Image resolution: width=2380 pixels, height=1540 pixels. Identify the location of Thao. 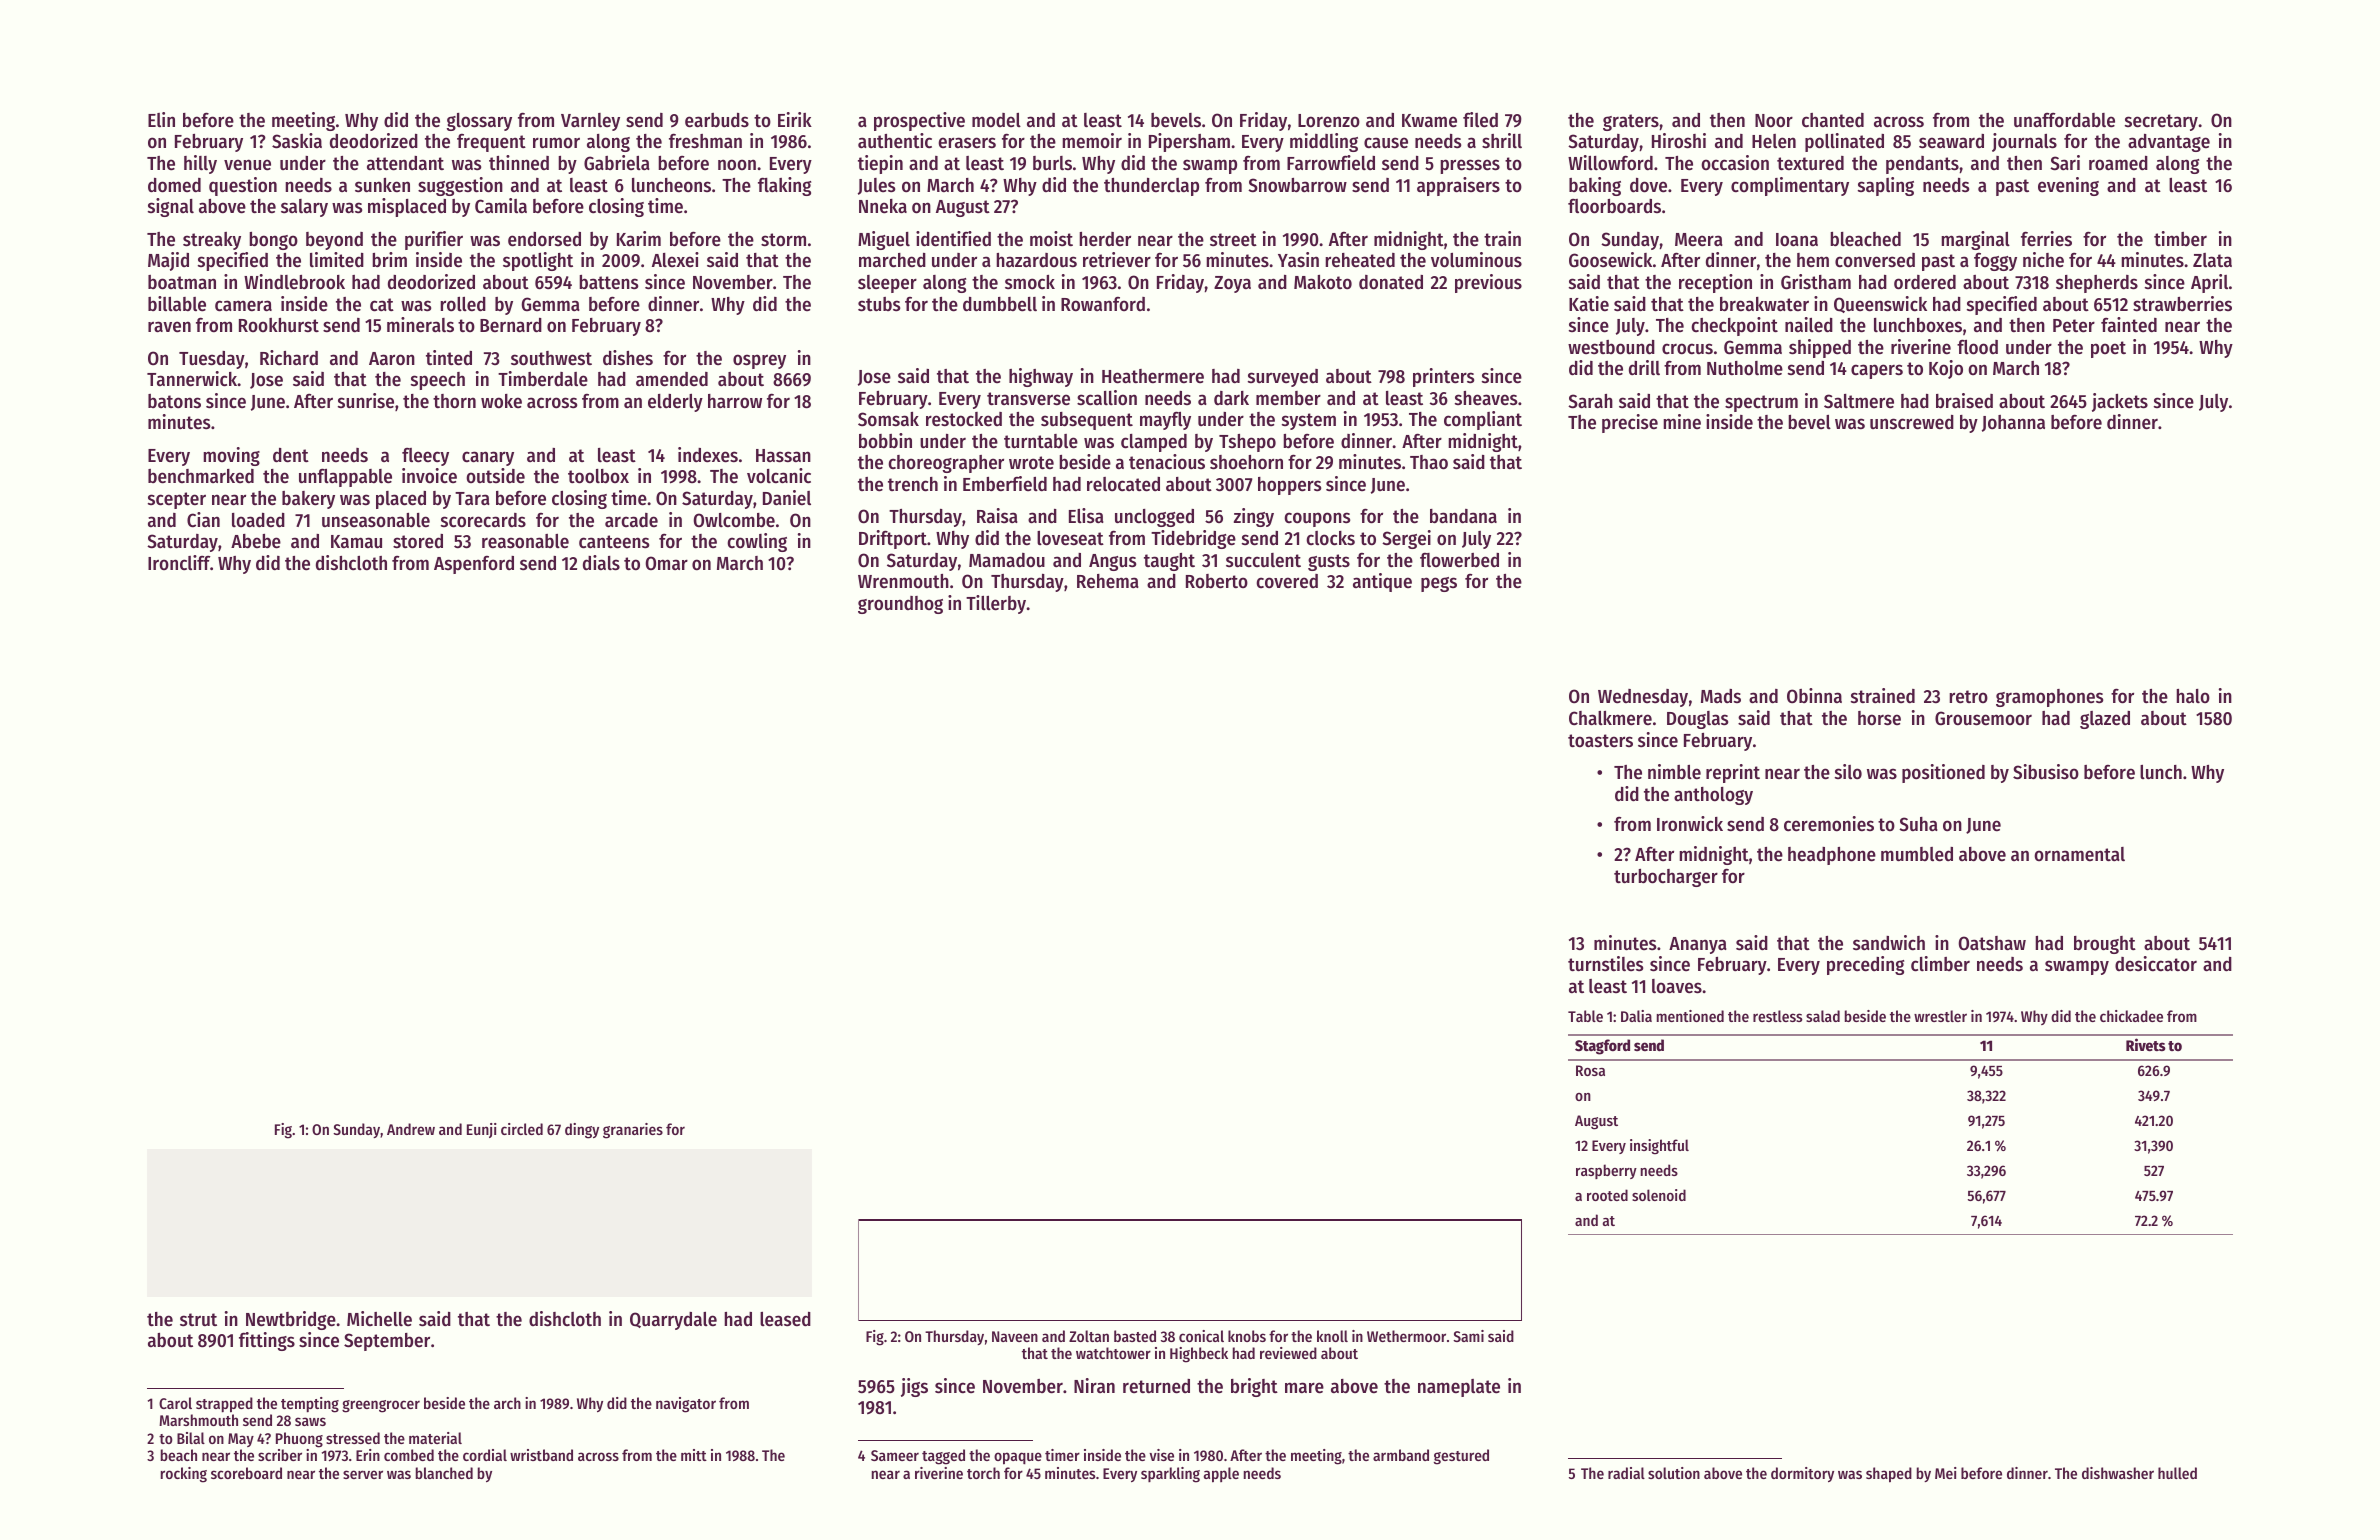
(1429, 462).
